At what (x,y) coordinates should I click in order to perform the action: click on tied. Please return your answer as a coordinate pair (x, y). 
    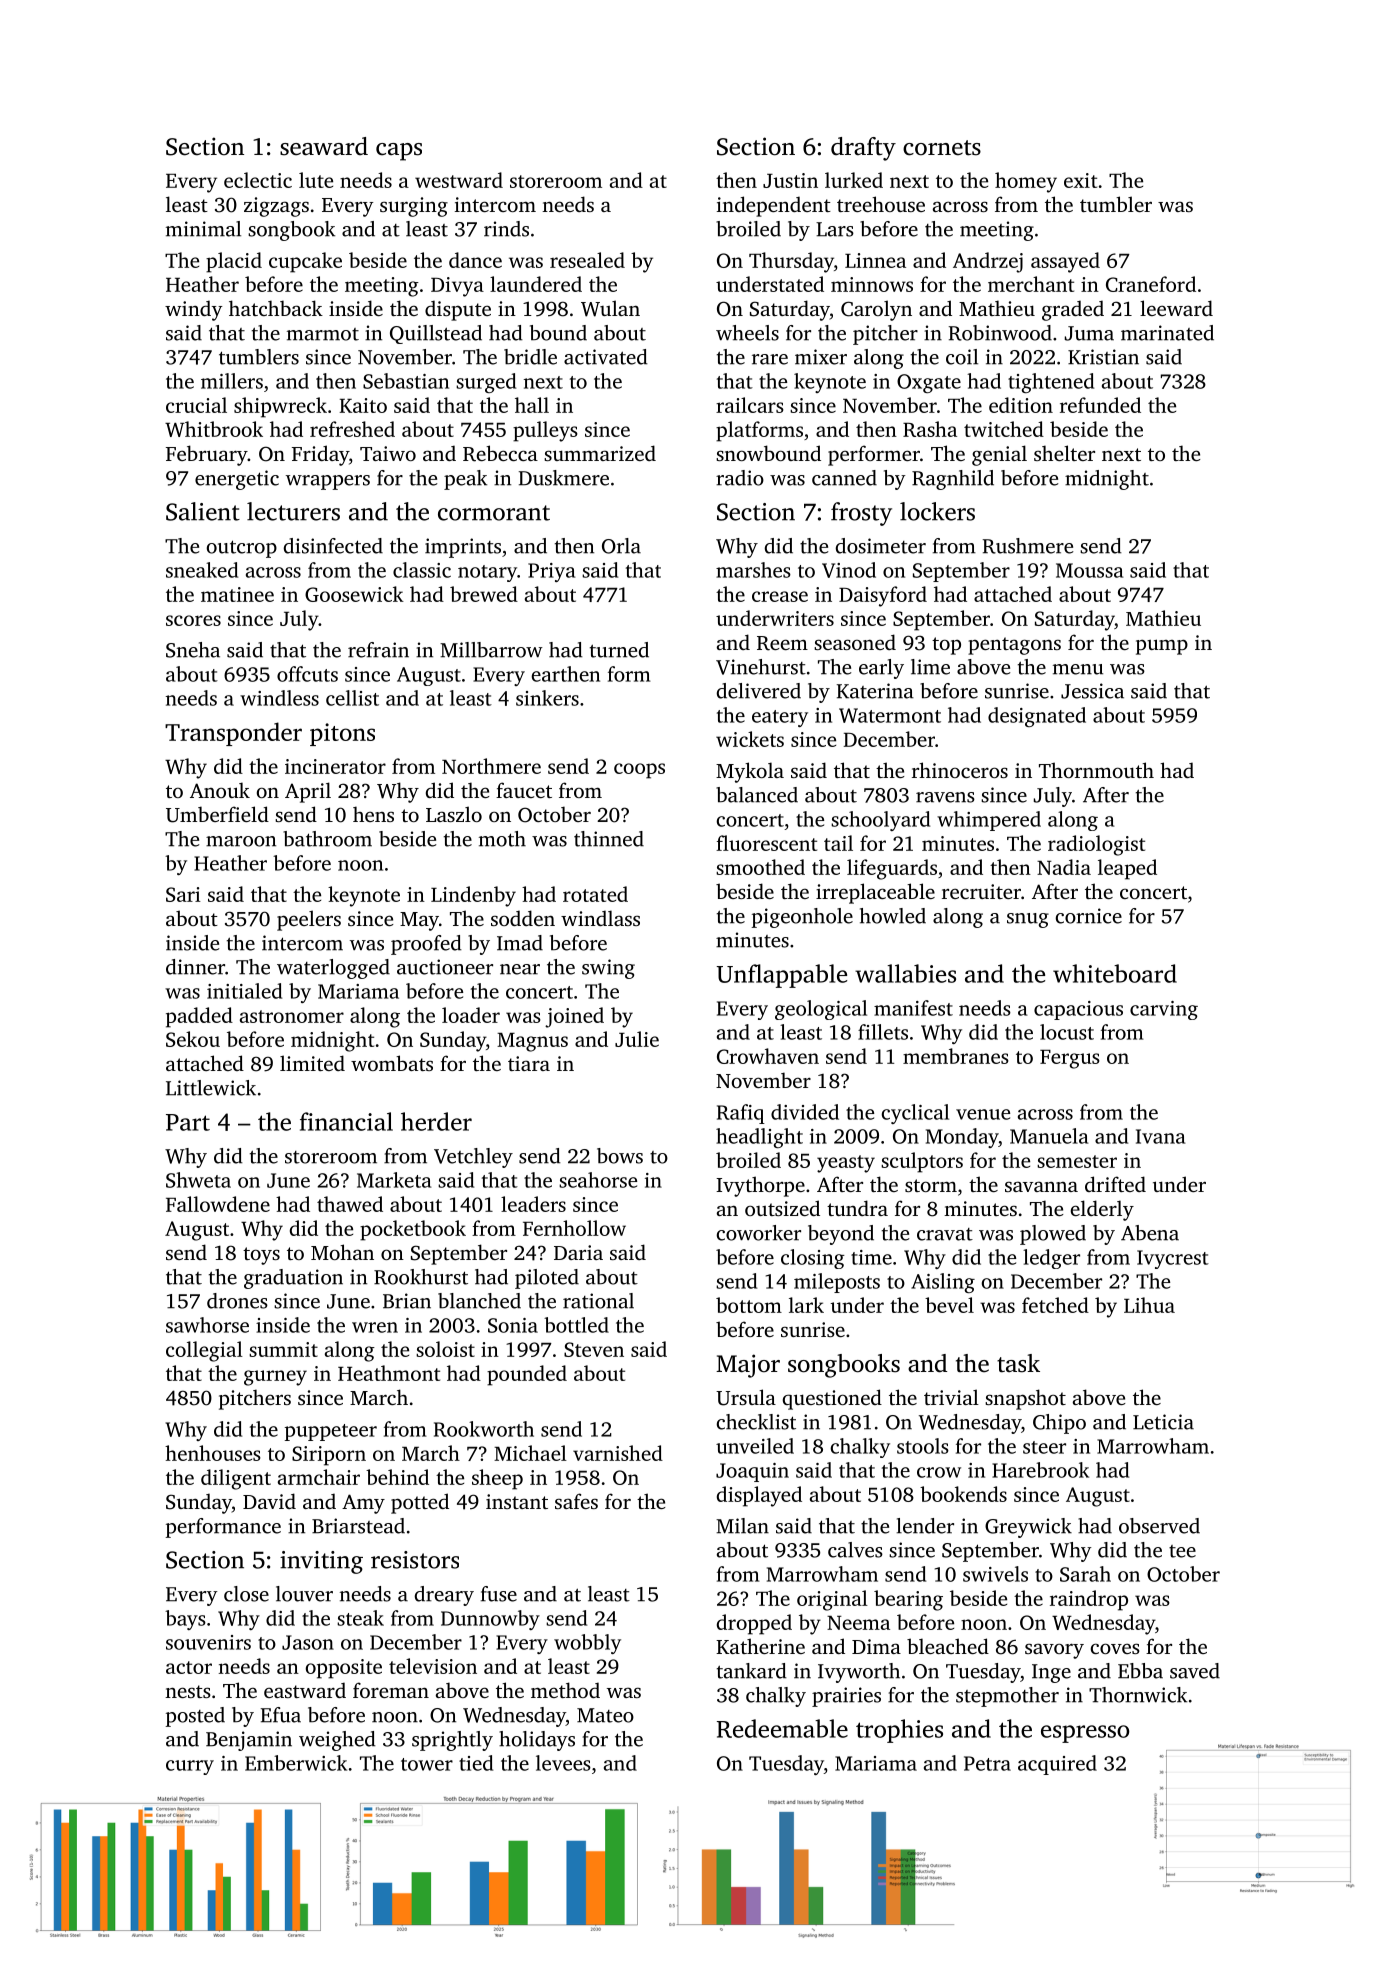
    Looking at the image, I should click on (476, 1763).
